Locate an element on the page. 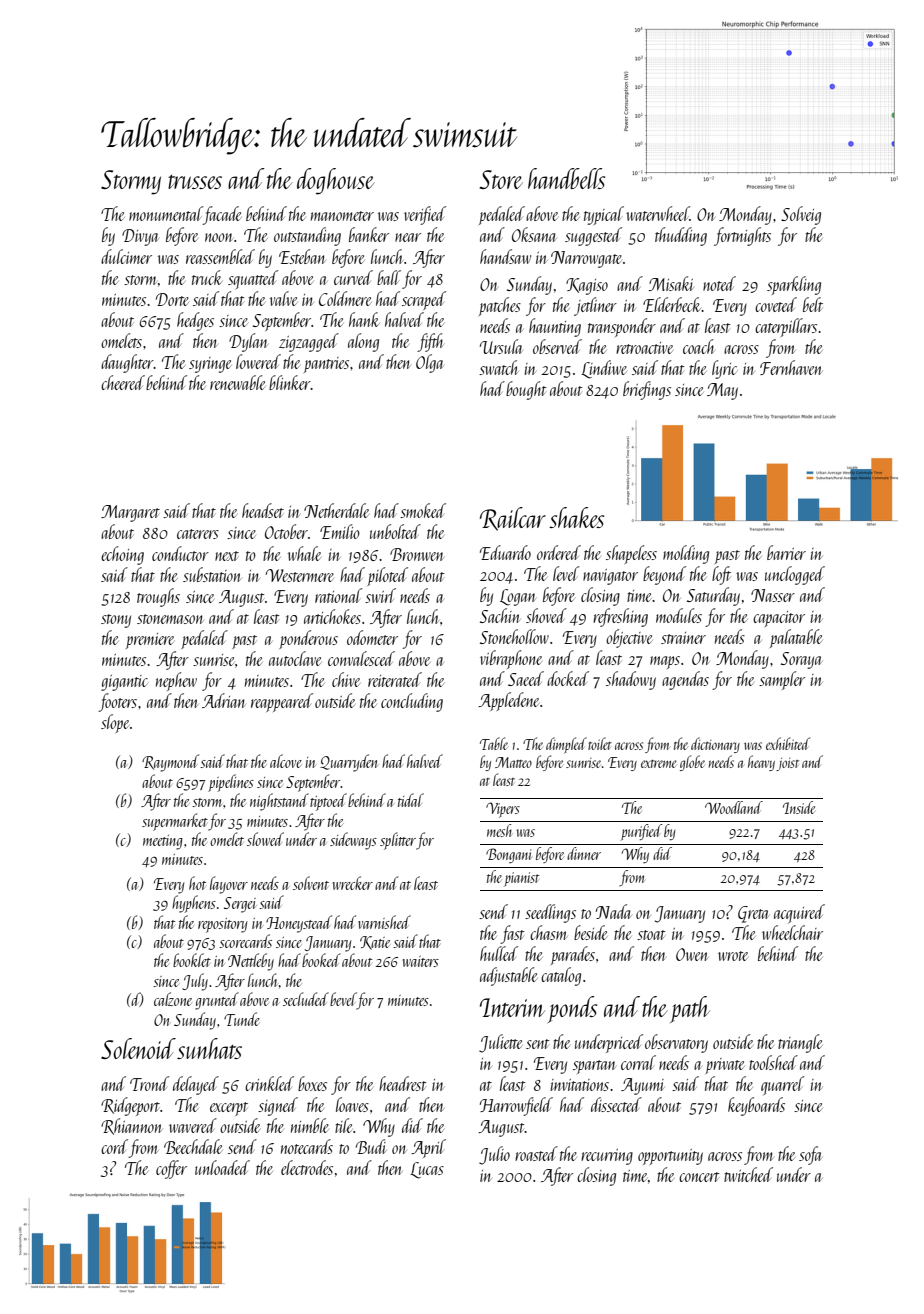 This page has height=1314, width=924. Ayumi is located at coordinates (643, 1086).
